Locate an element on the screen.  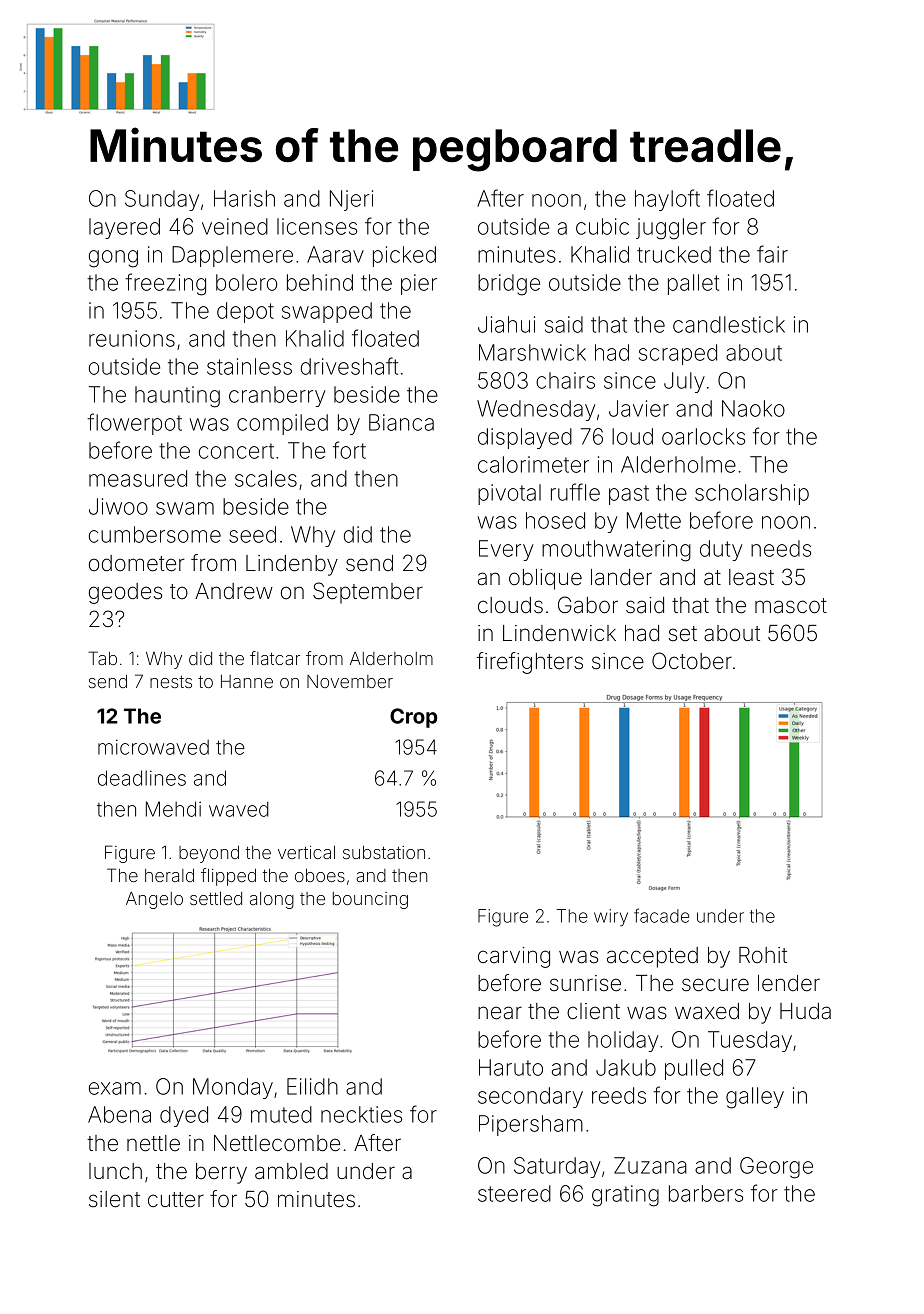
accepted is located at coordinates (652, 957).
